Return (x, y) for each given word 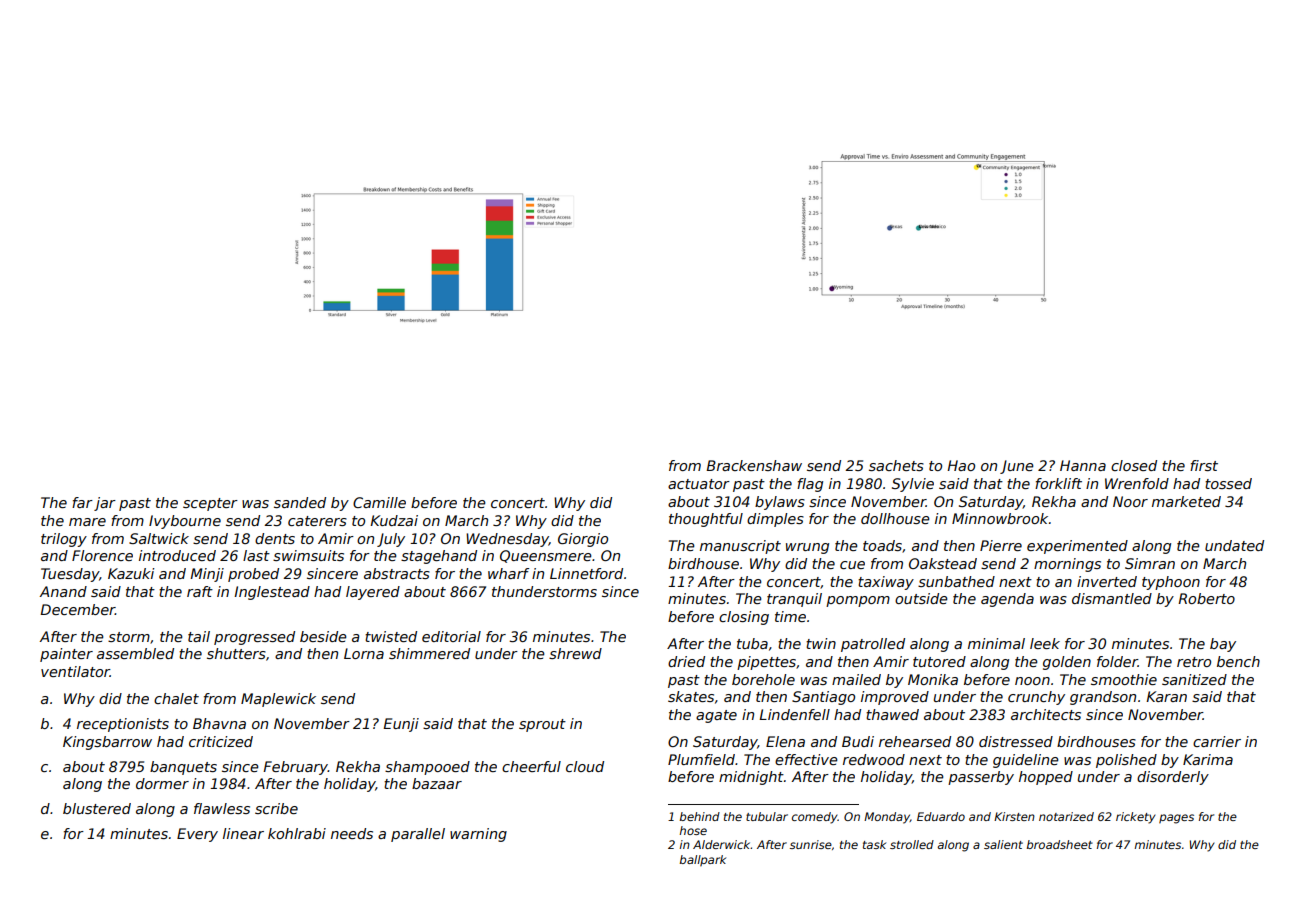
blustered (97, 808)
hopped (1046, 778)
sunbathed (956, 581)
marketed (1186, 501)
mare (87, 522)
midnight (751, 778)
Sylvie (913, 485)
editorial (451, 636)
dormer (162, 783)
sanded (300, 502)
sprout (542, 725)
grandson (1103, 698)
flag (810, 485)
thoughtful (706, 520)
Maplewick (278, 700)
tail (199, 636)
